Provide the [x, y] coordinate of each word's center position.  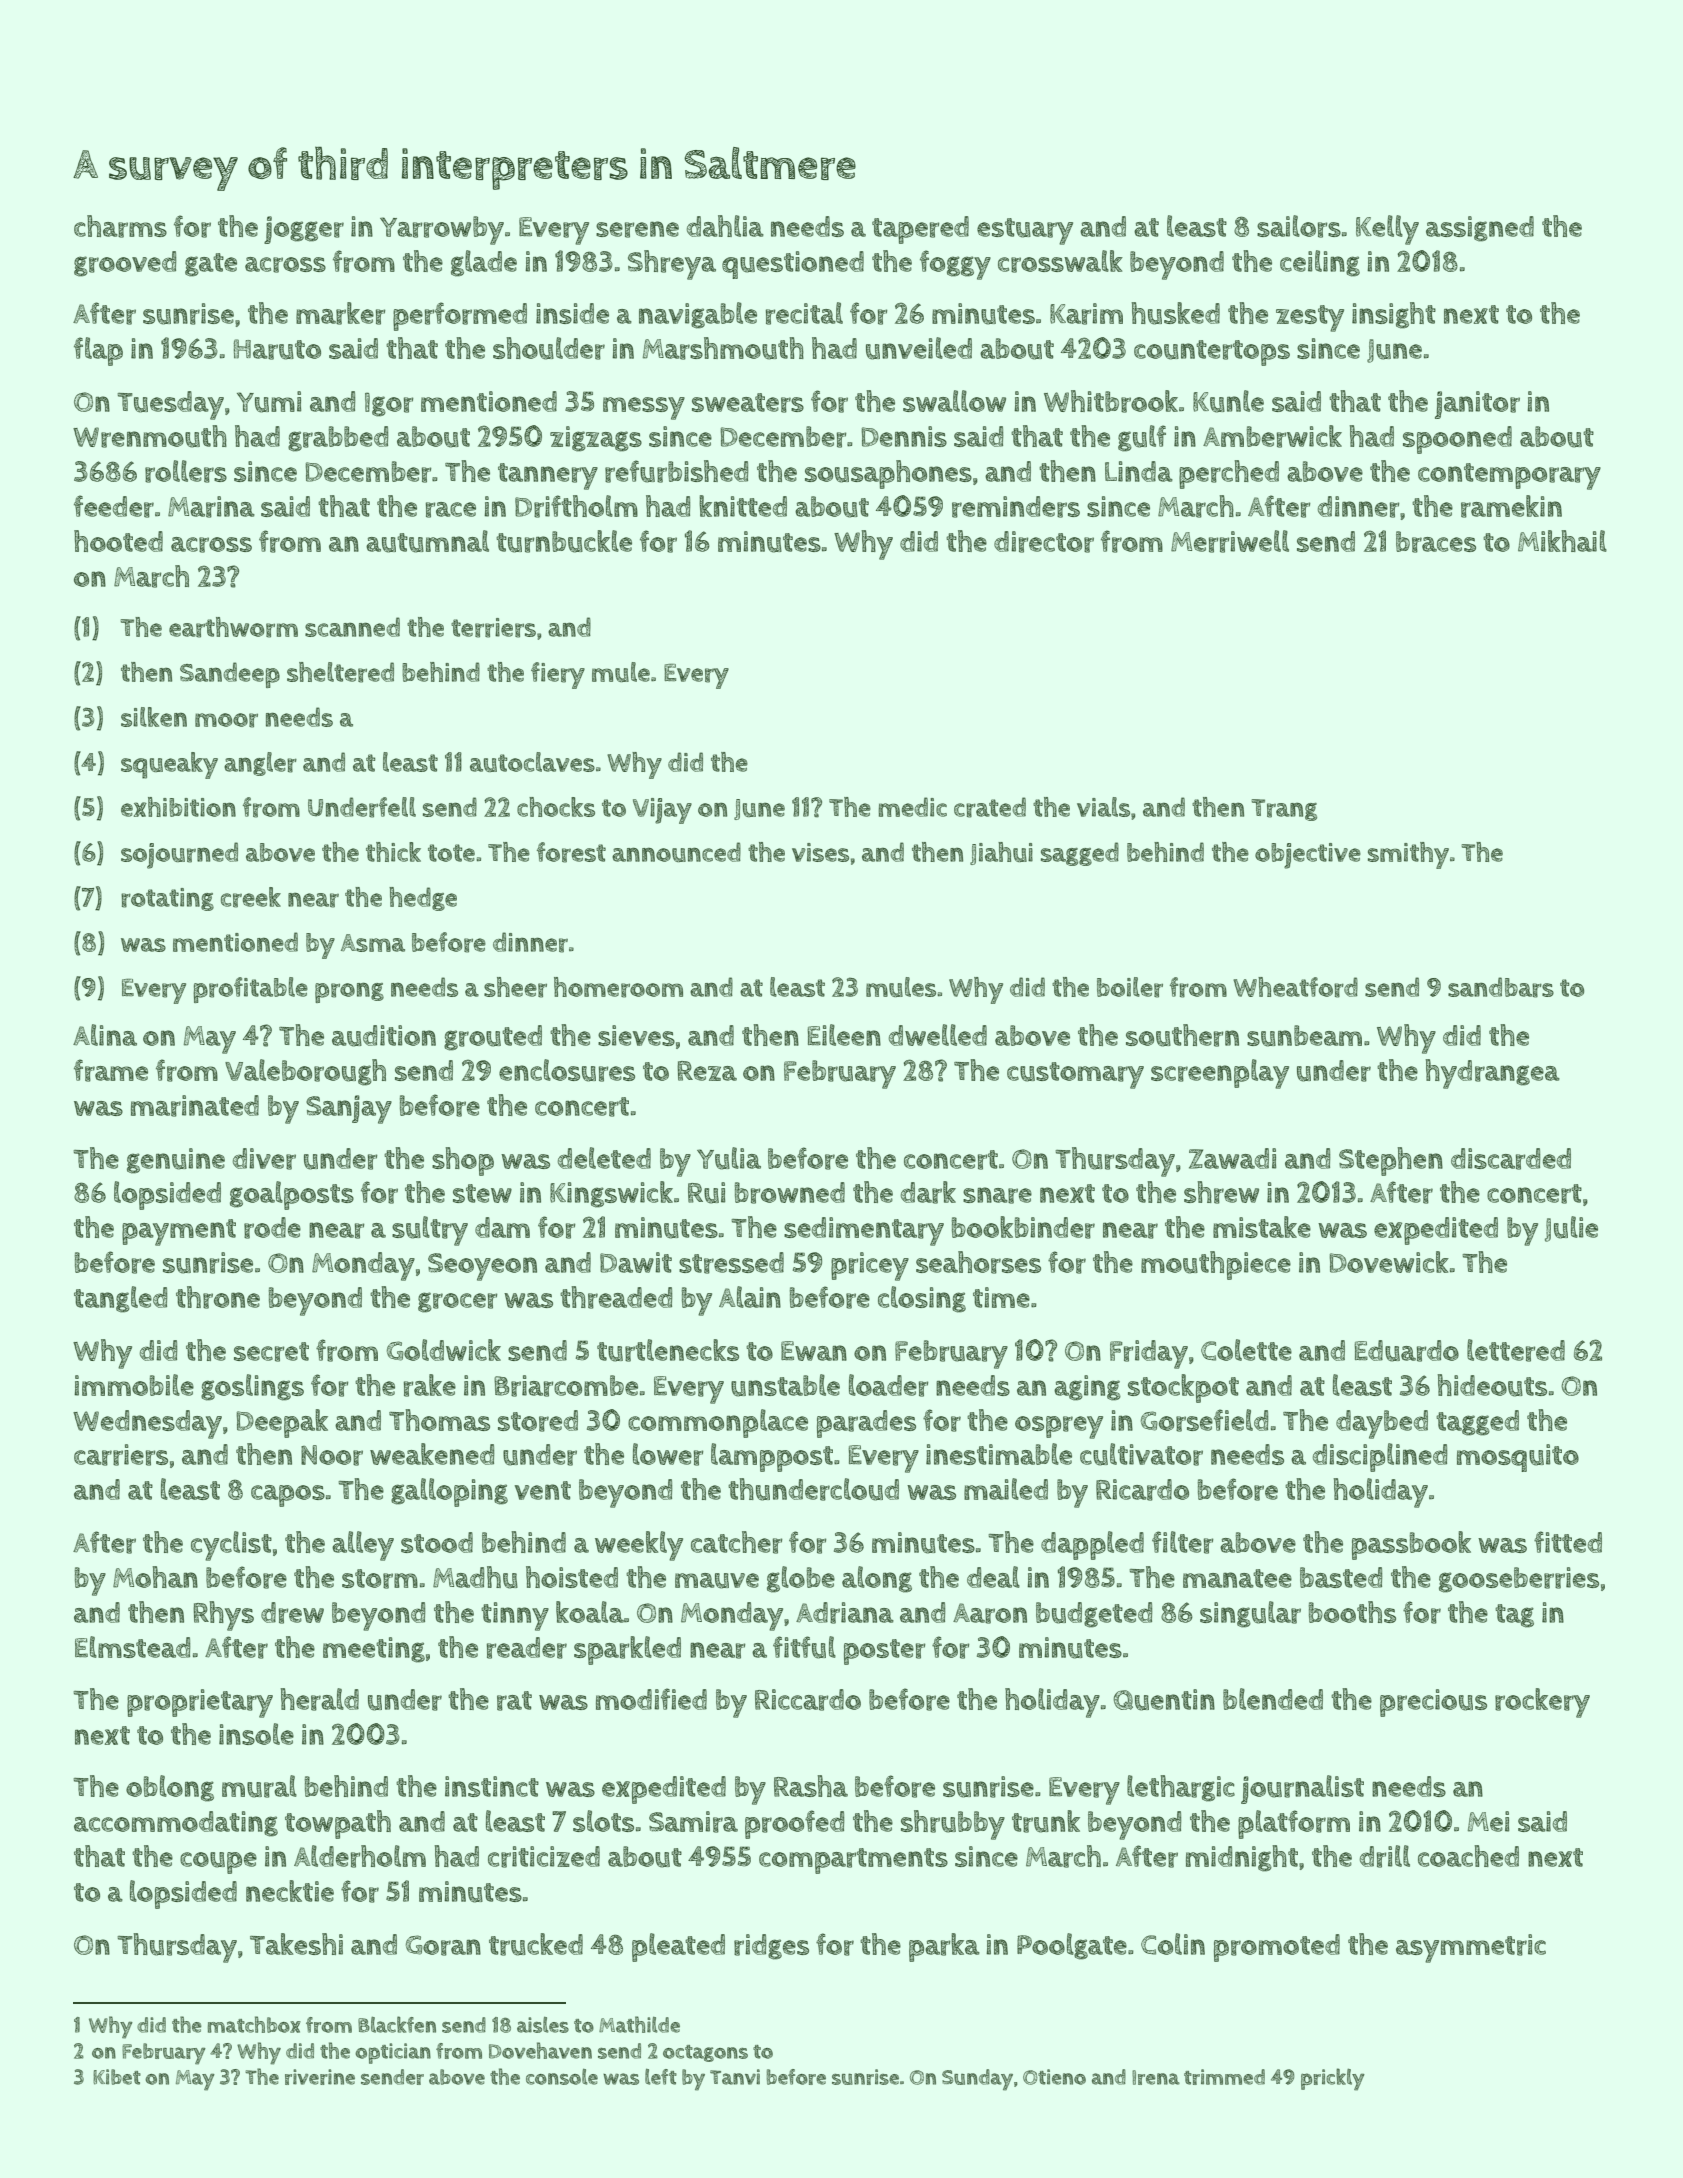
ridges [771, 1947]
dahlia [725, 226]
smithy [1408, 855]
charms [120, 226]
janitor [1477, 405]
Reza [707, 1071]
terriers [493, 628]
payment [179, 1232]
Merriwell [1230, 541]
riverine [320, 2077]
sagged [1080, 854]
